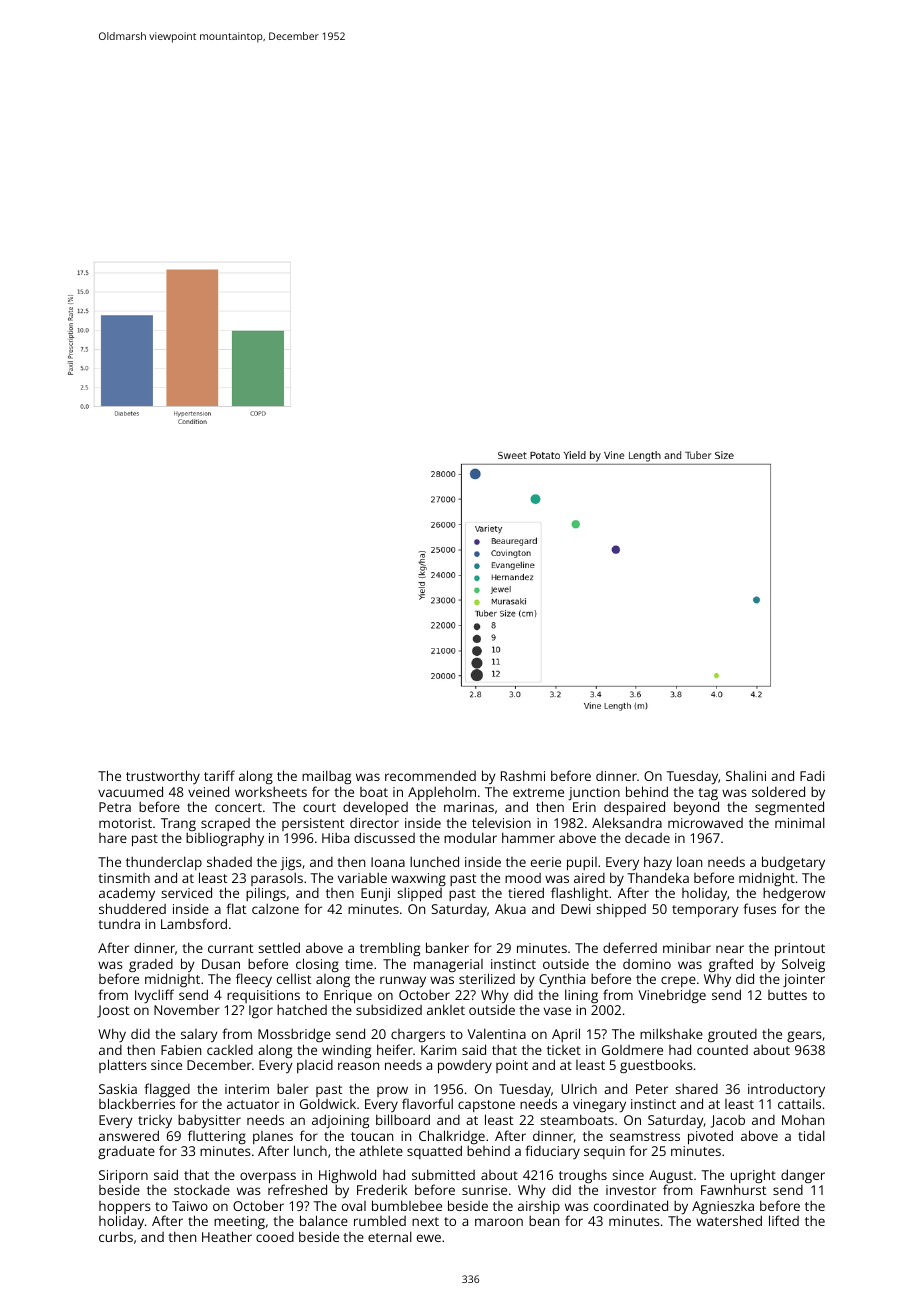  I want to click on domino, so click(647, 964).
